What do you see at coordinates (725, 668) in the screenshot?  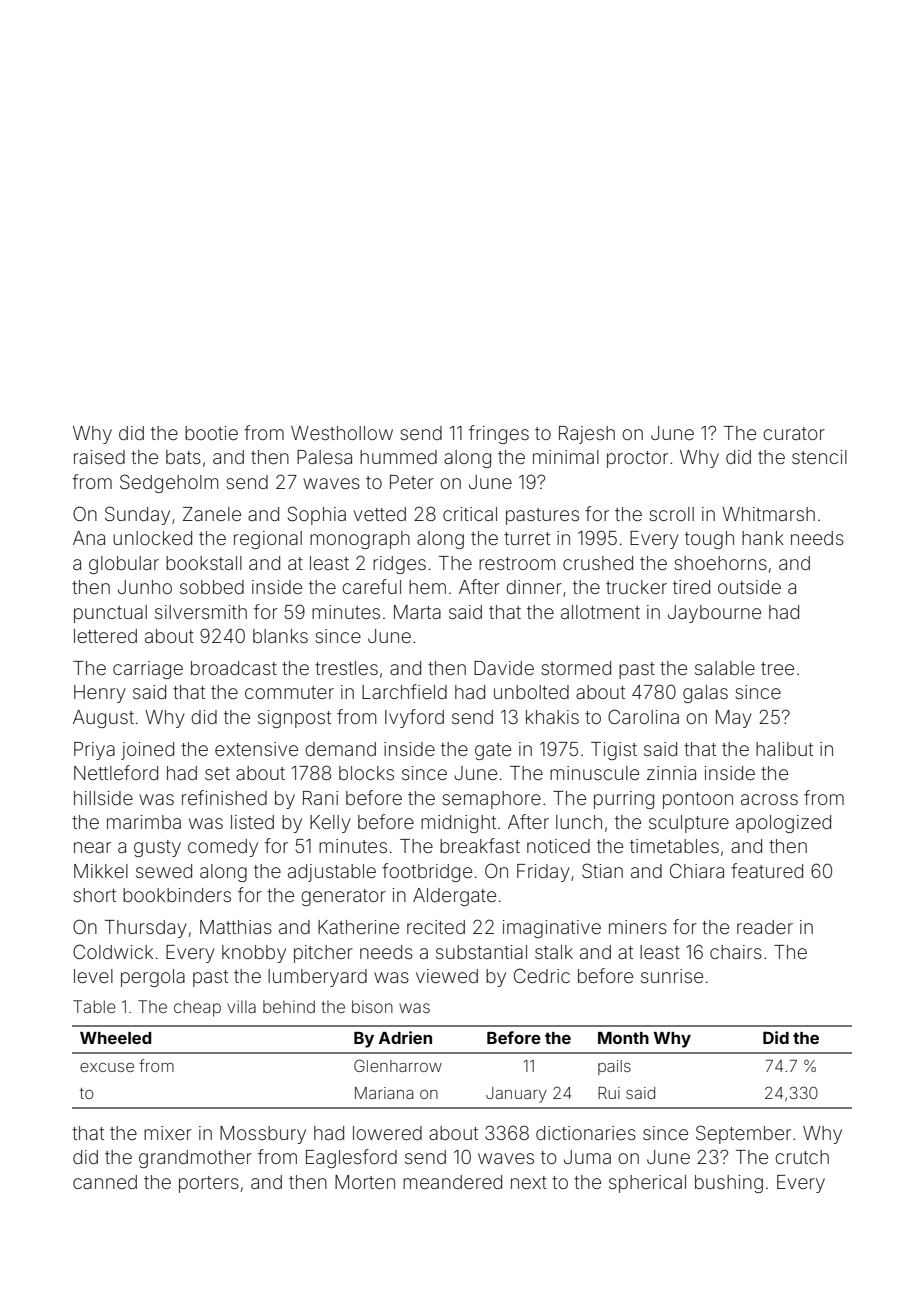 I see `salable` at bounding box center [725, 668].
